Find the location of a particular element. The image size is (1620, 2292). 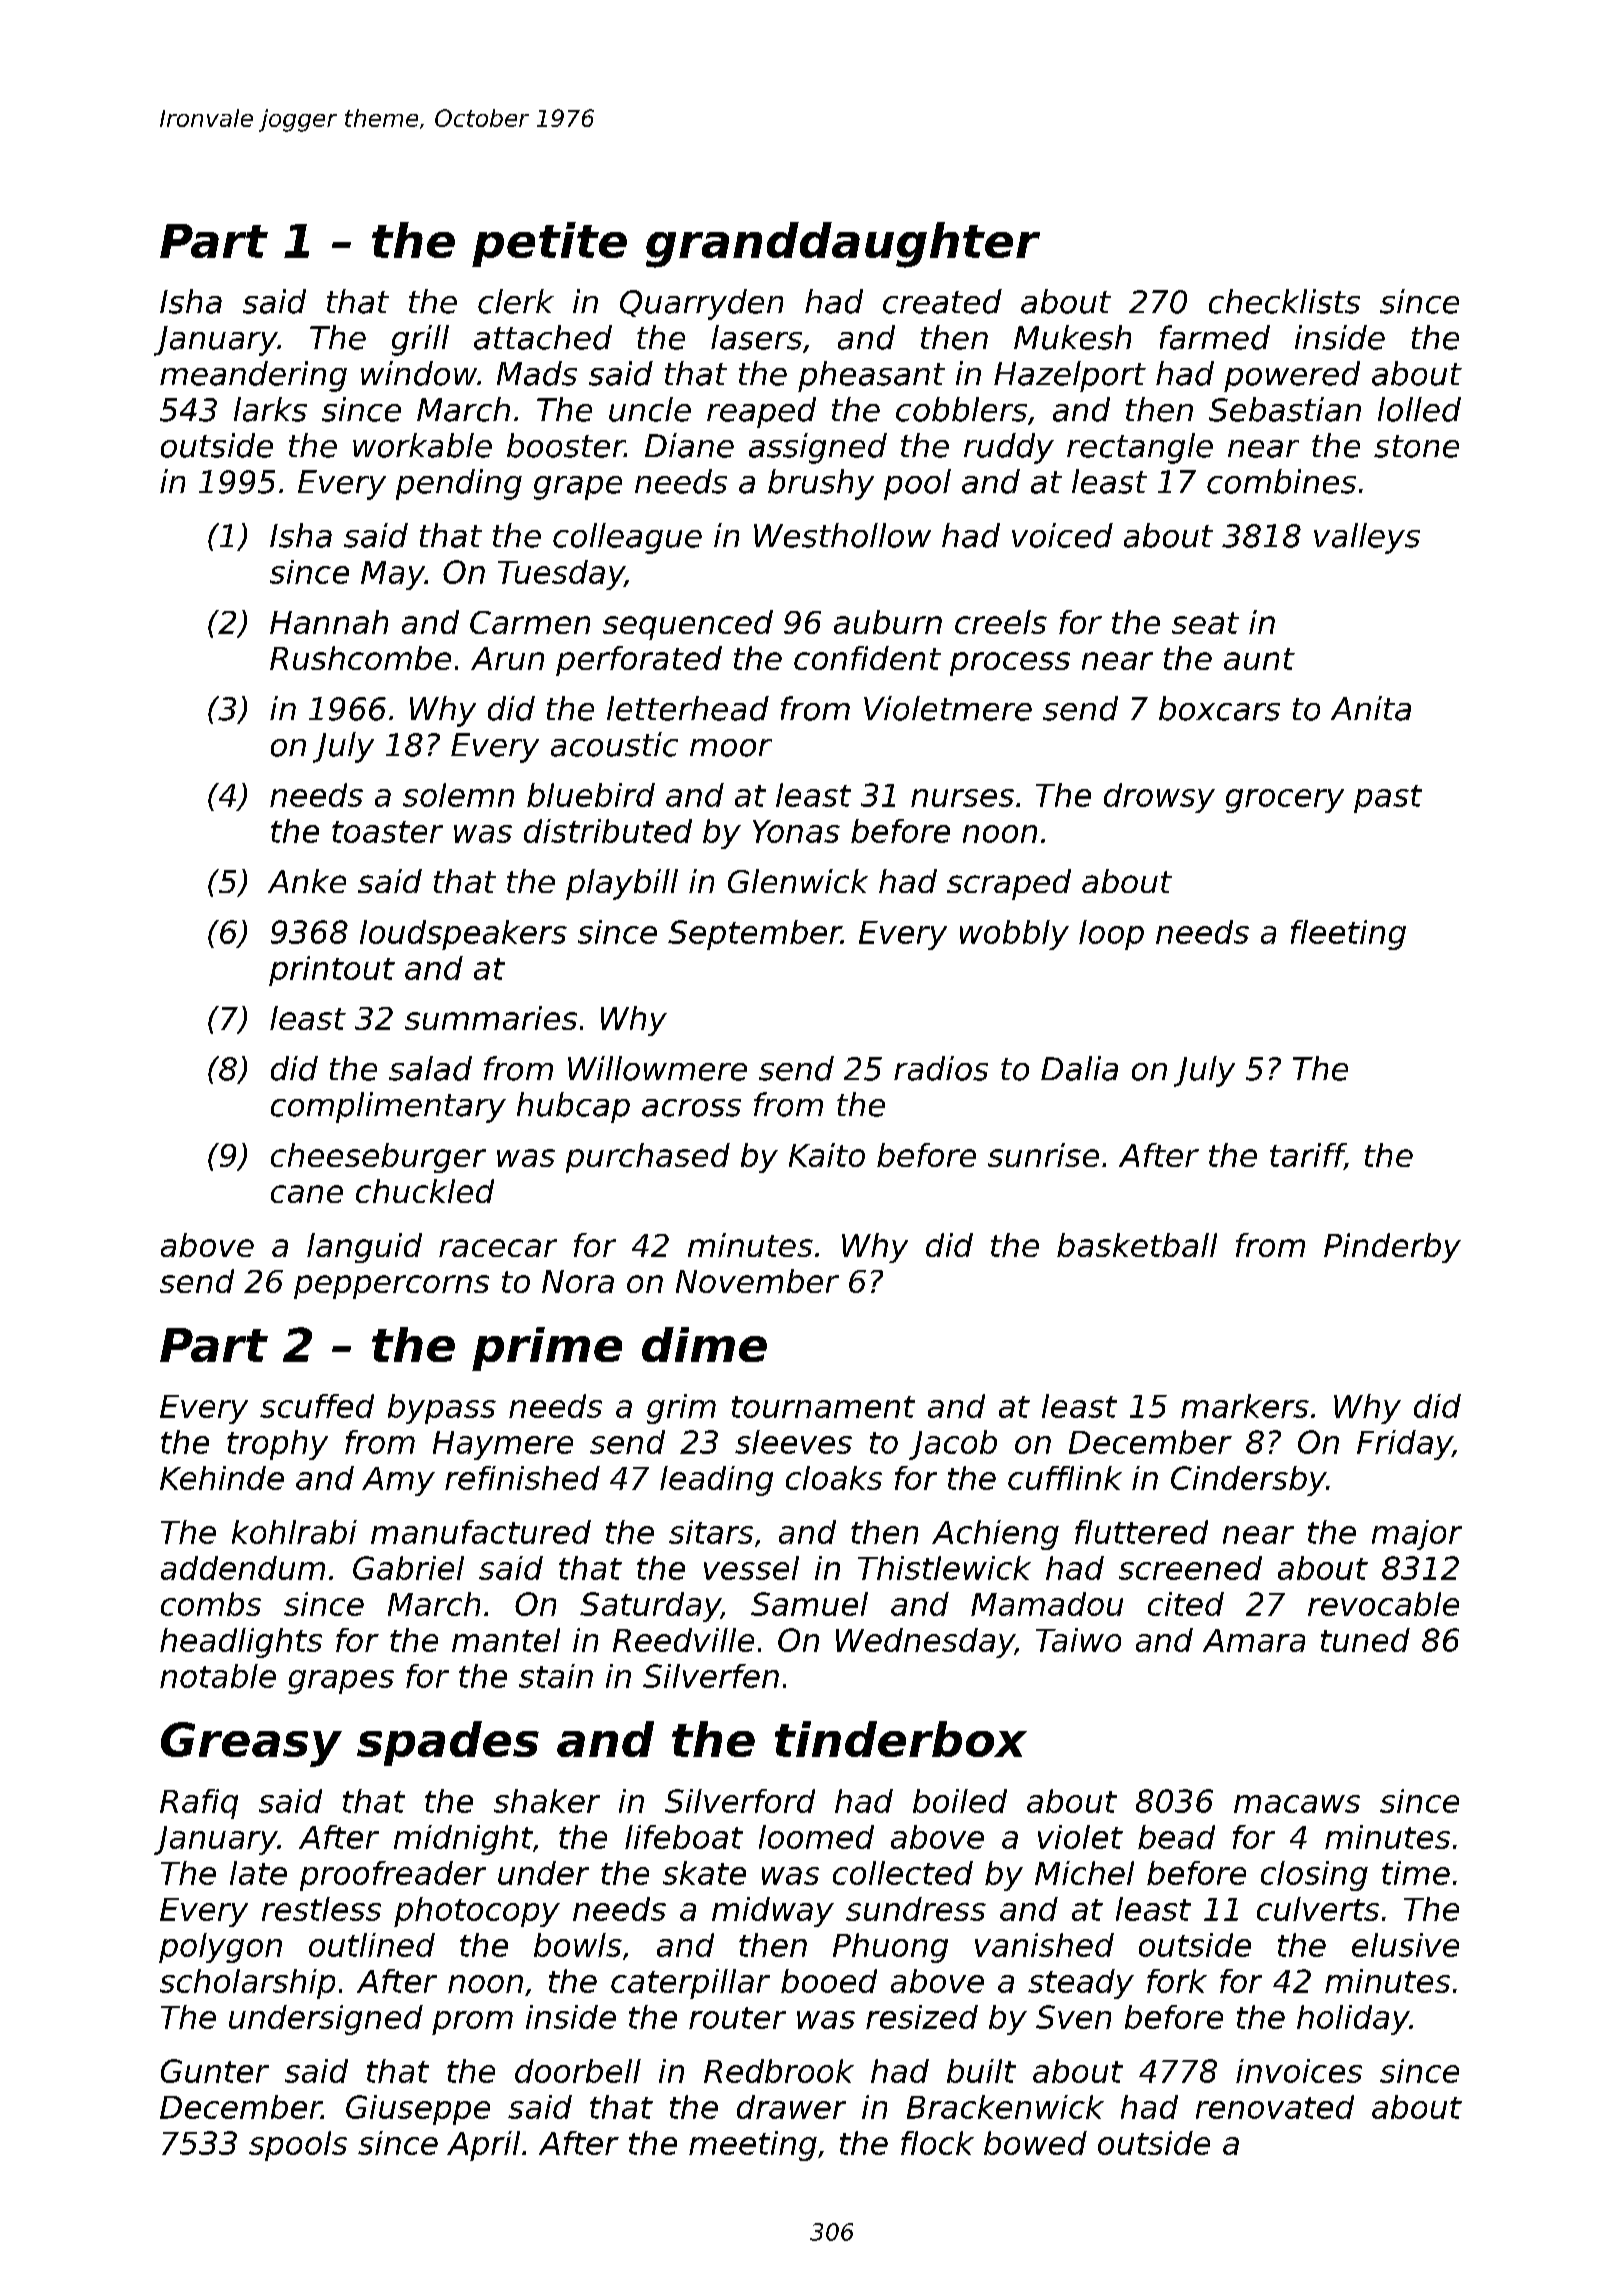

Silverford is located at coordinates (740, 1801).
